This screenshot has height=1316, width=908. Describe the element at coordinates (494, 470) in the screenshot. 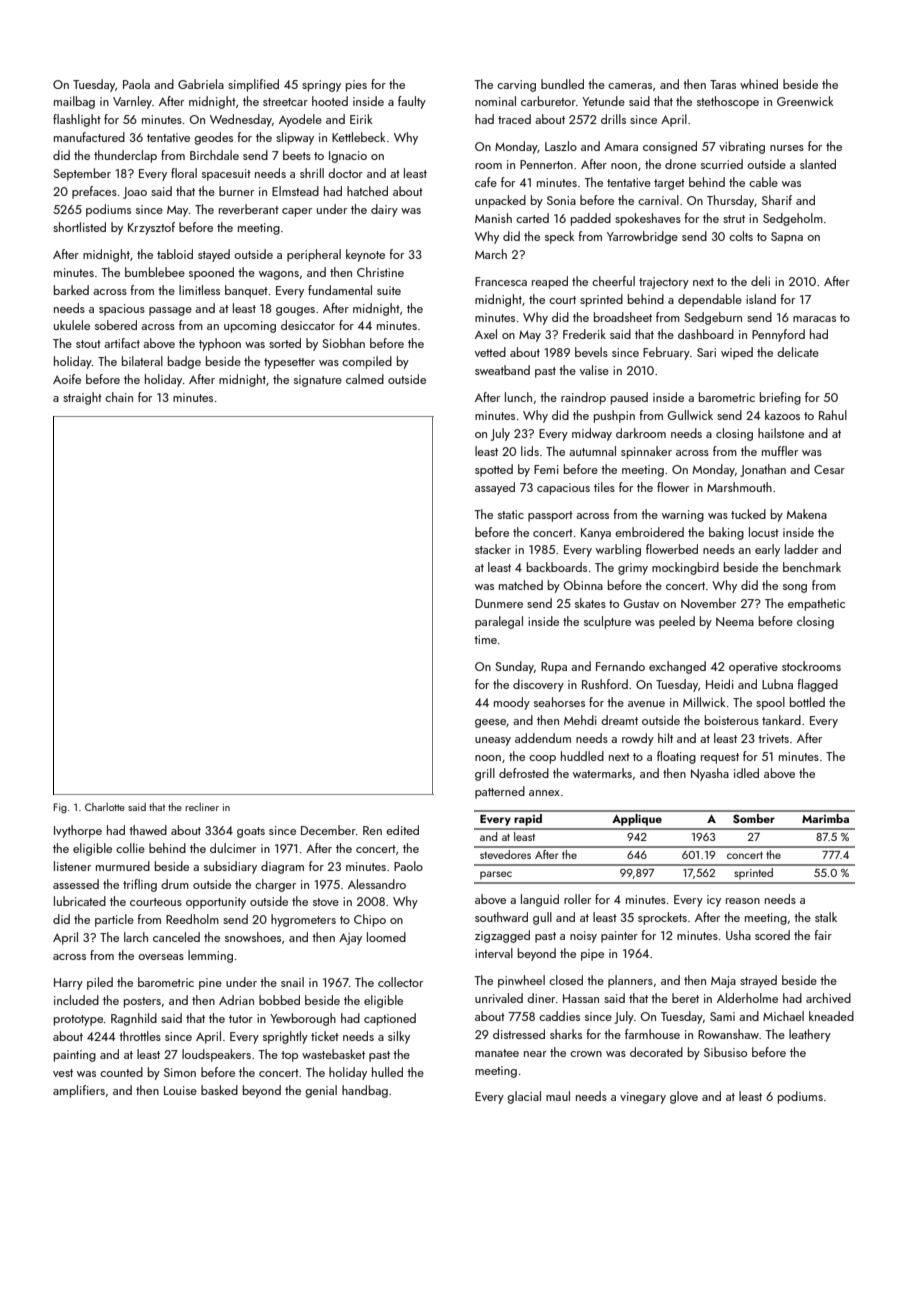

I see `spotted` at that location.
